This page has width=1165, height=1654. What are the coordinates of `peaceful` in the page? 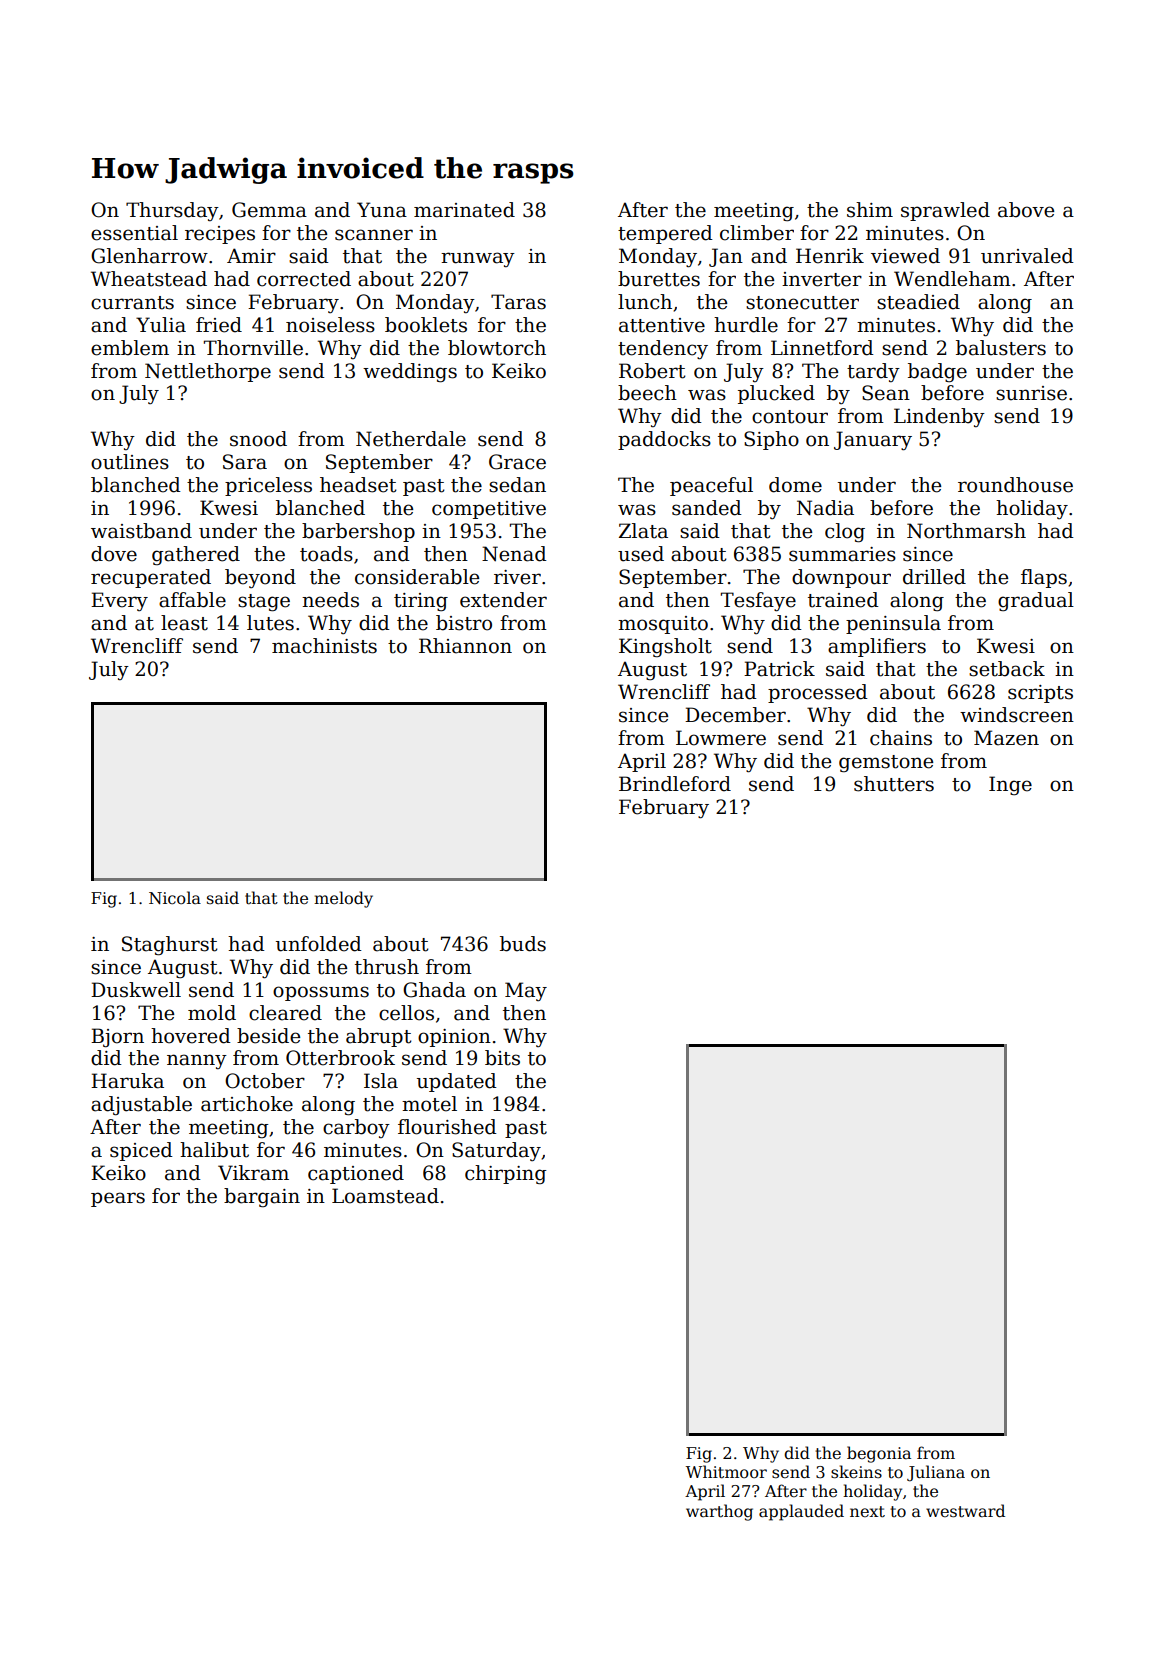 It's located at (711, 486).
